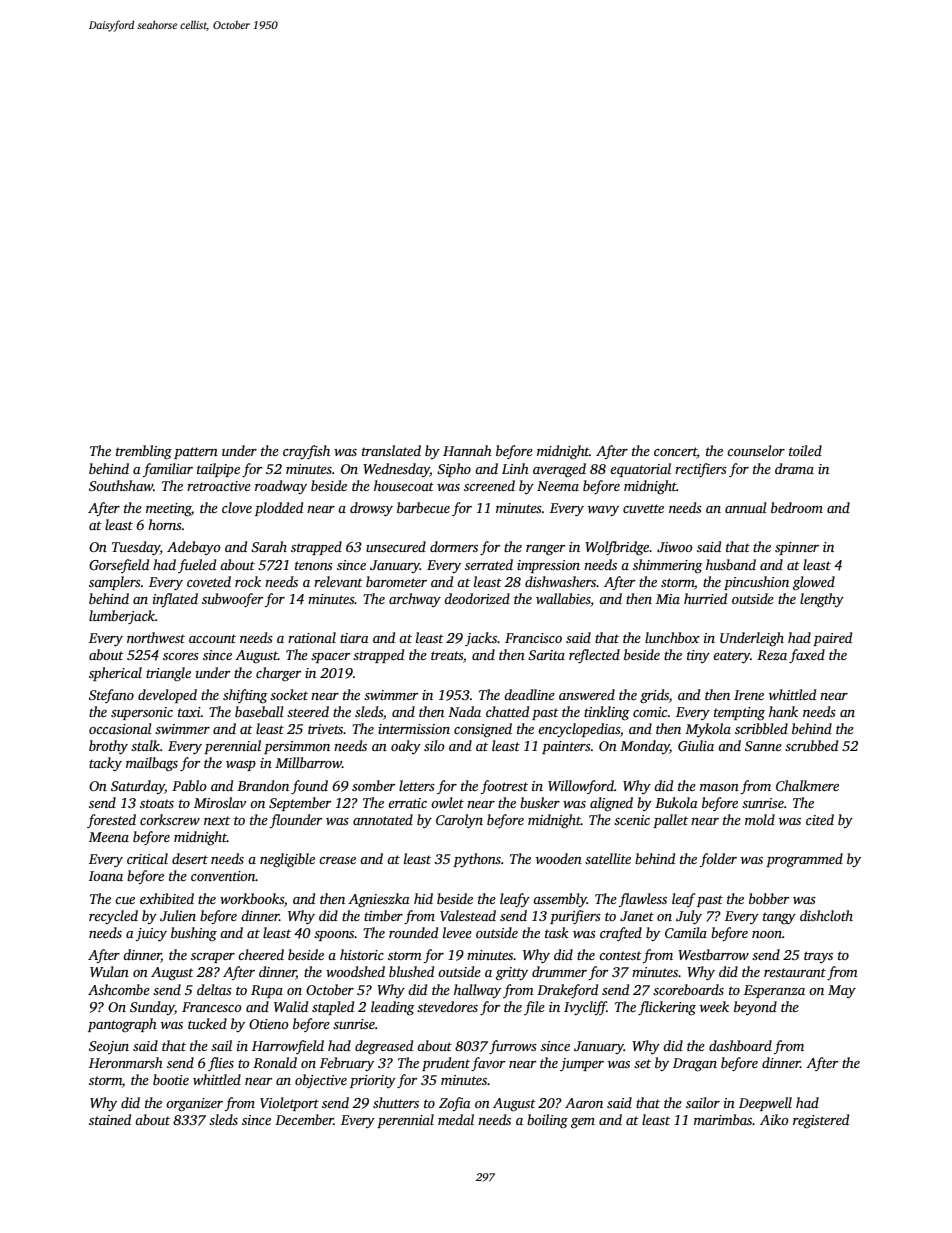 Image resolution: width=952 pixels, height=1233 pixels. Describe the element at coordinates (362, 954) in the screenshot. I see `historic` at that location.
